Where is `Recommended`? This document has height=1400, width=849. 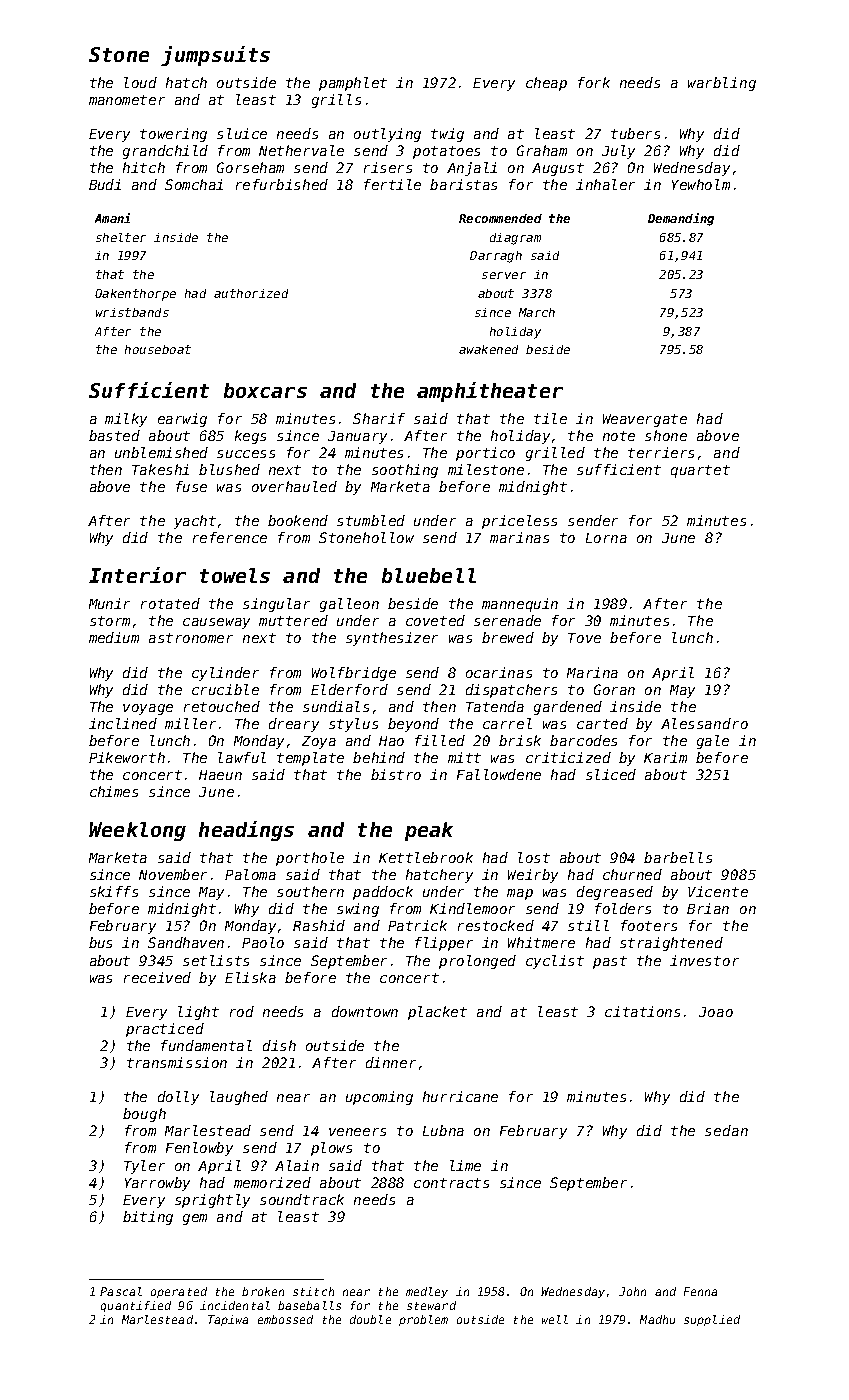
Recommended is located at coordinates (500, 218).
